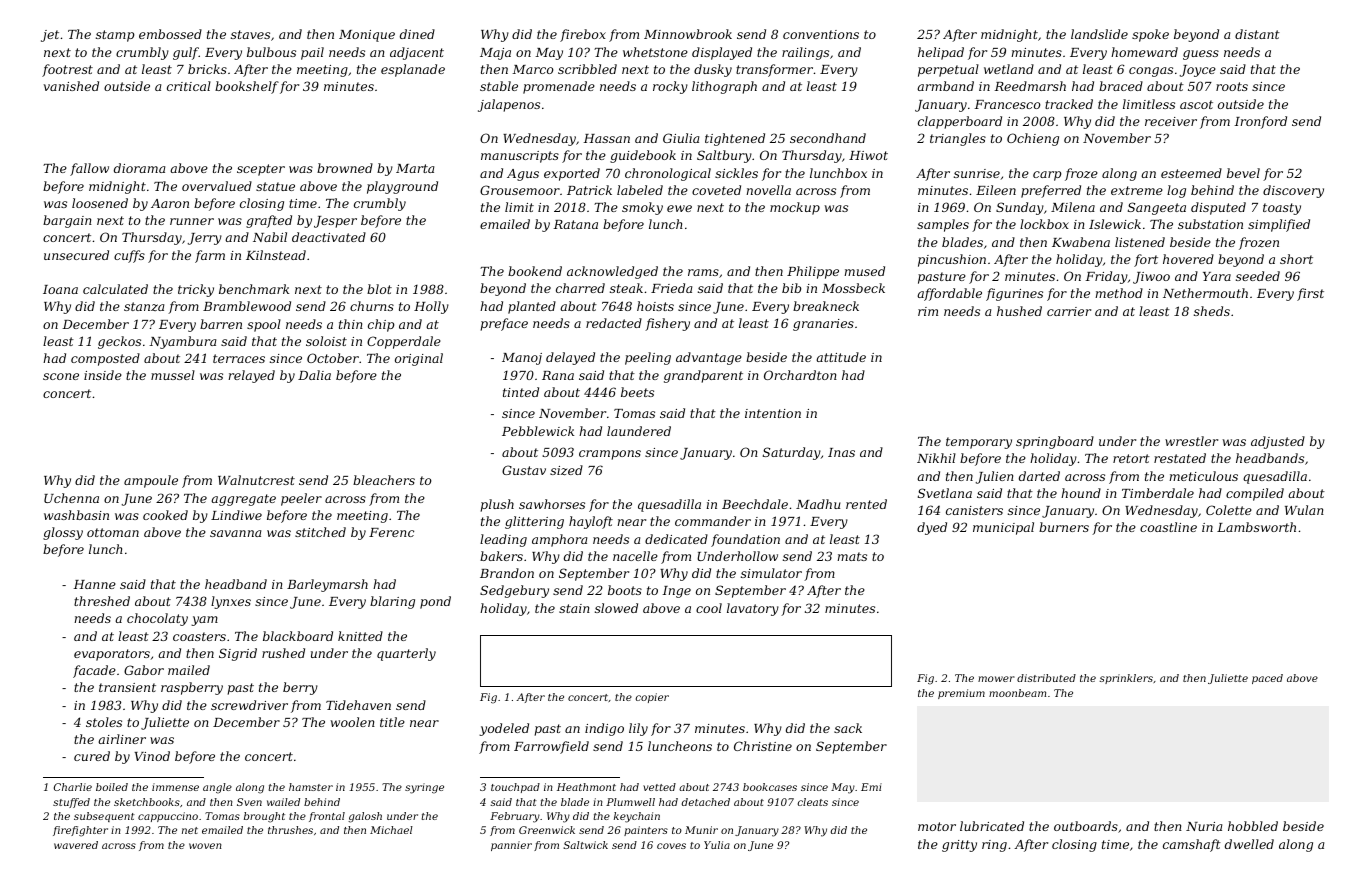  I want to click on Minnowbrook, so click(688, 34).
